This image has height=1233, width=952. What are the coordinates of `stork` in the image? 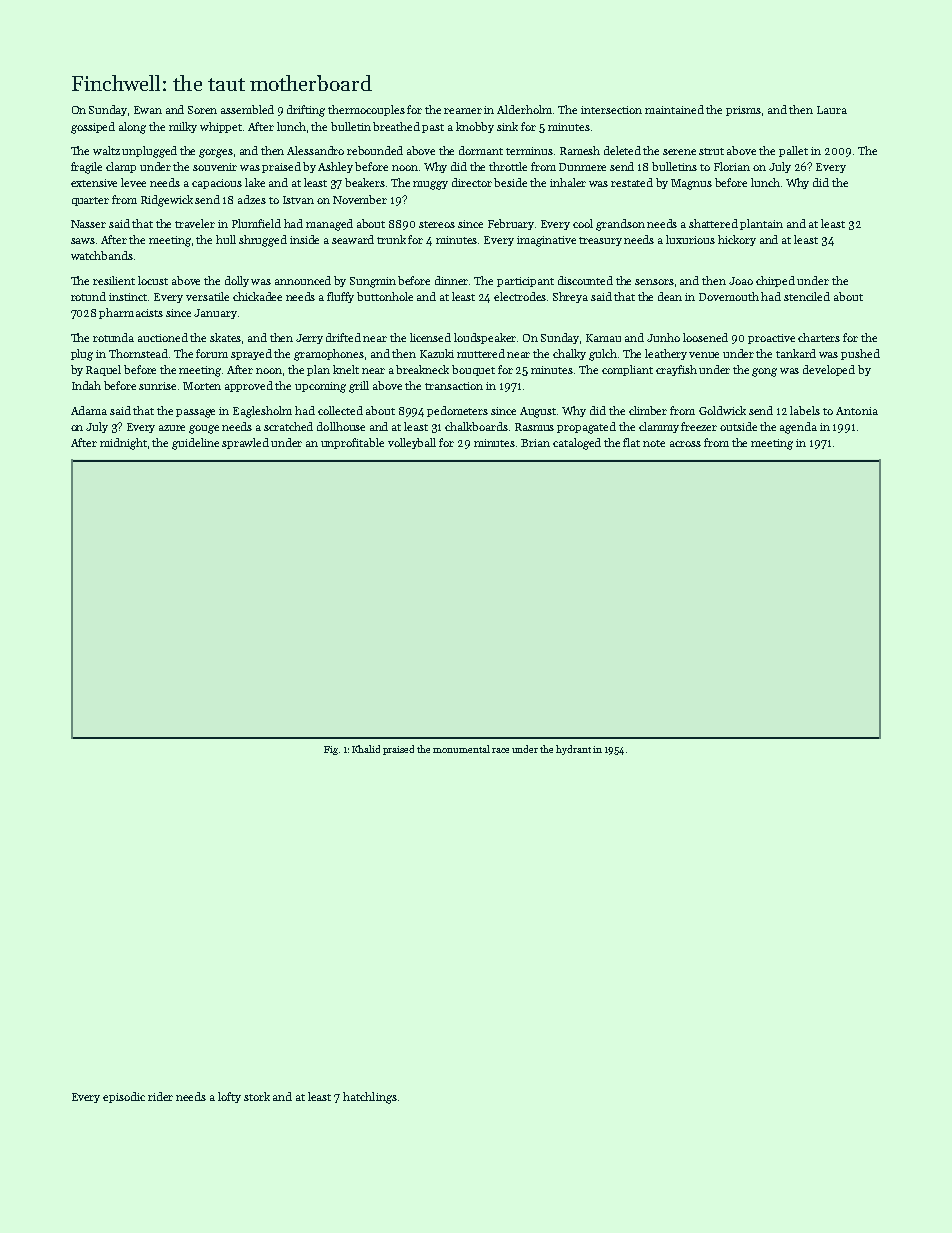 It's located at (257, 1096).
